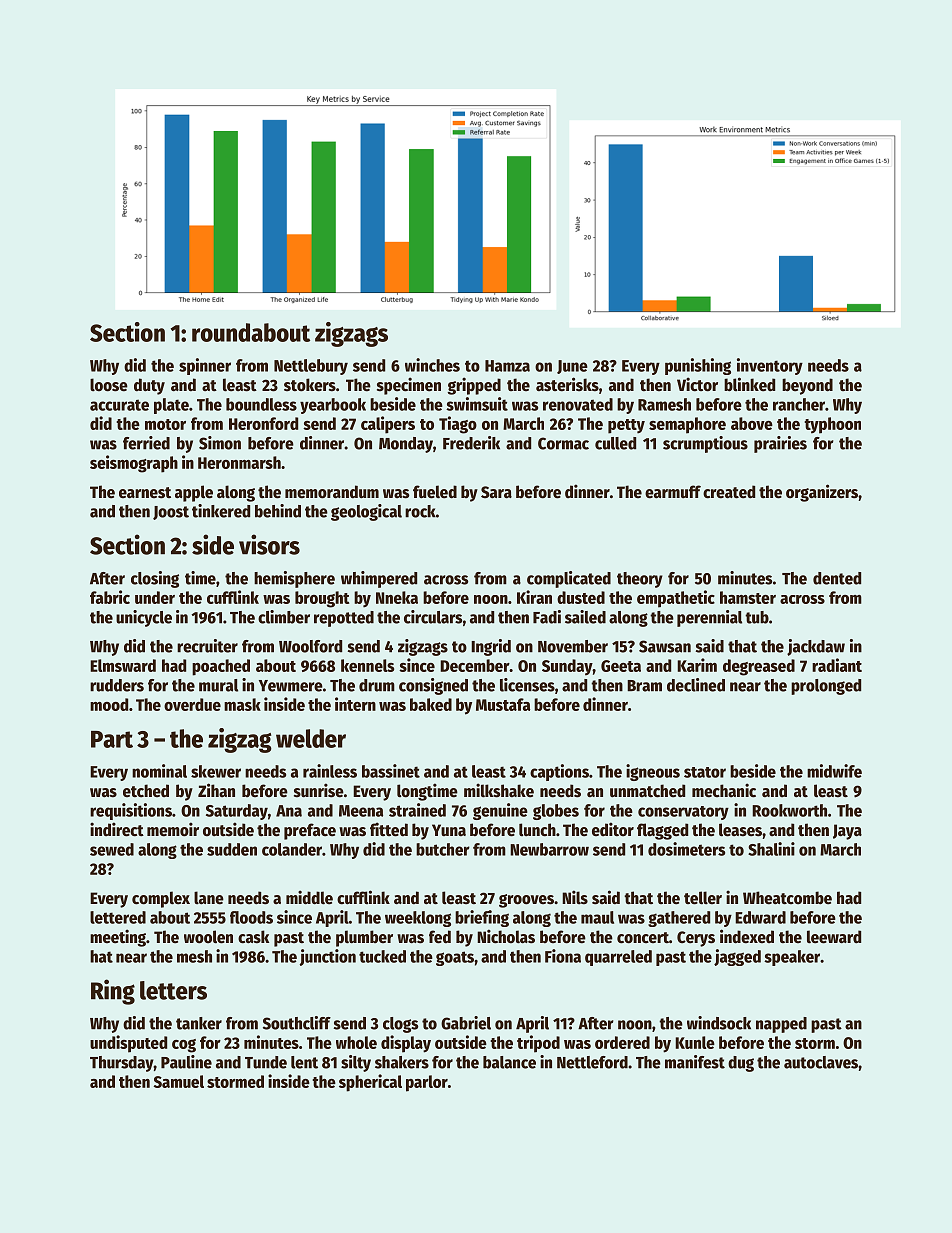  Describe the element at coordinates (780, 444) in the document. I see `prairies` at that location.
